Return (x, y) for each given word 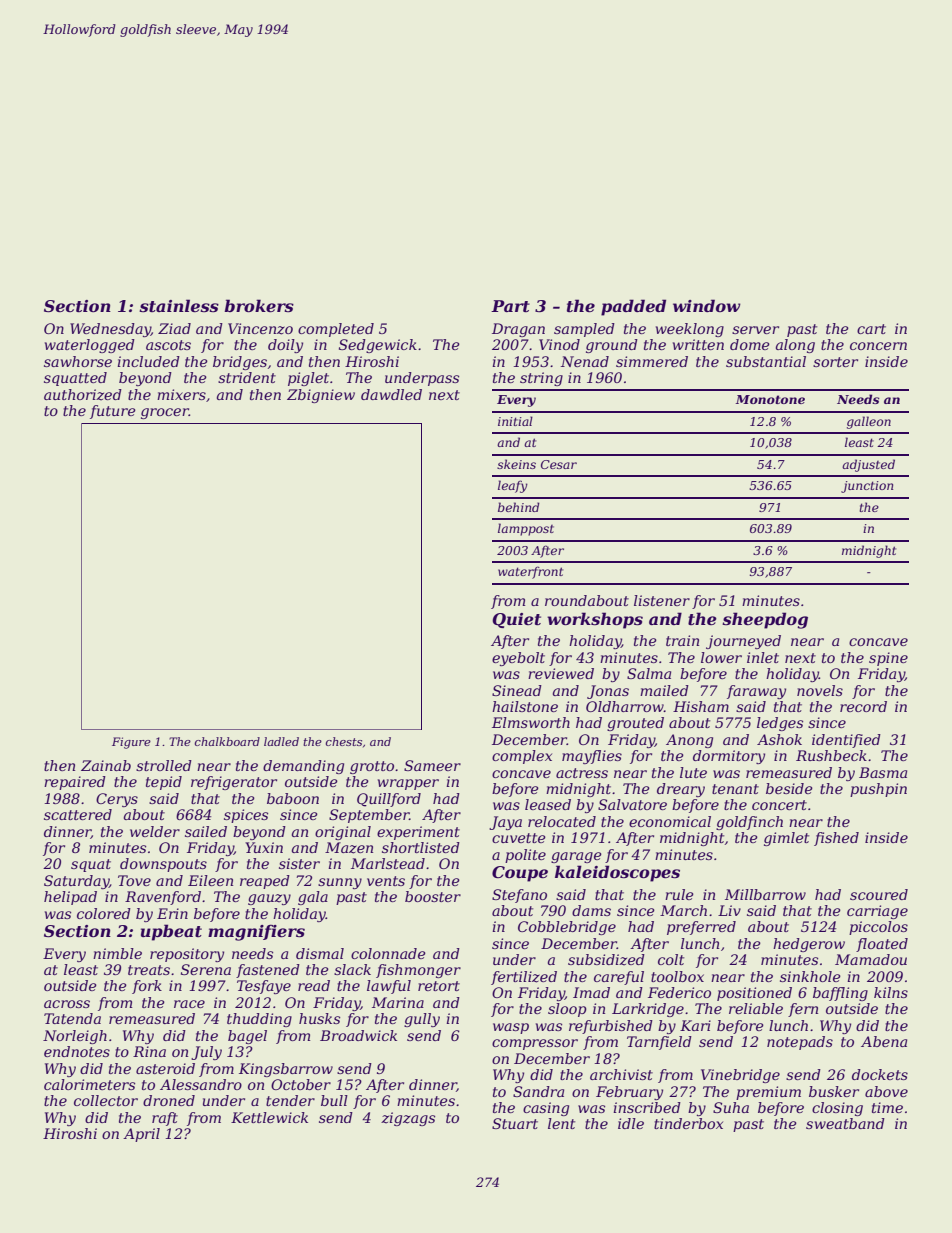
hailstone (525, 706)
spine (888, 659)
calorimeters (89, 1084)
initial (515, 421)
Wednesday (110, 330)
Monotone (770, 399)
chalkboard (227, 741)
